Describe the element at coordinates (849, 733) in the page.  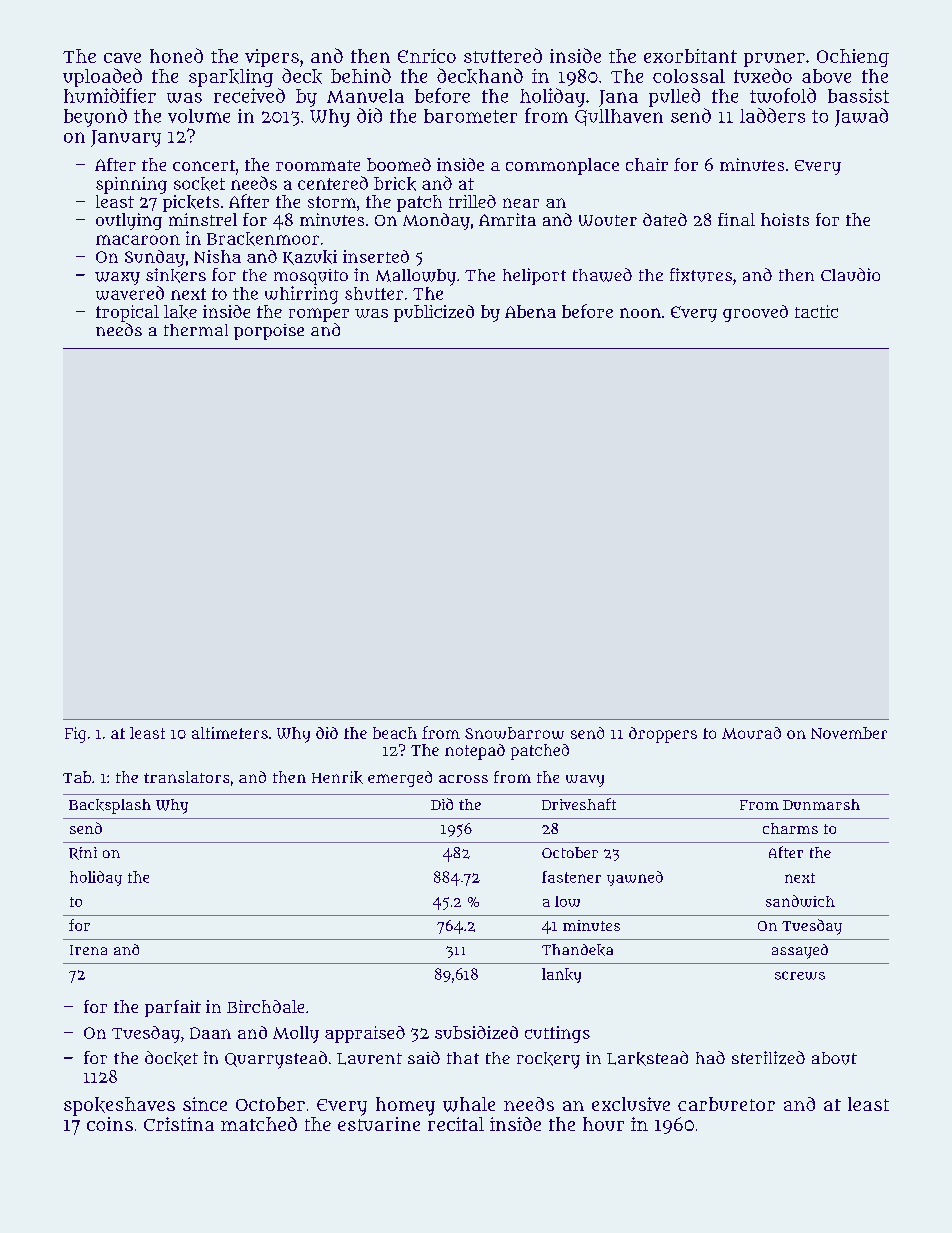
I see `November` at that location.
